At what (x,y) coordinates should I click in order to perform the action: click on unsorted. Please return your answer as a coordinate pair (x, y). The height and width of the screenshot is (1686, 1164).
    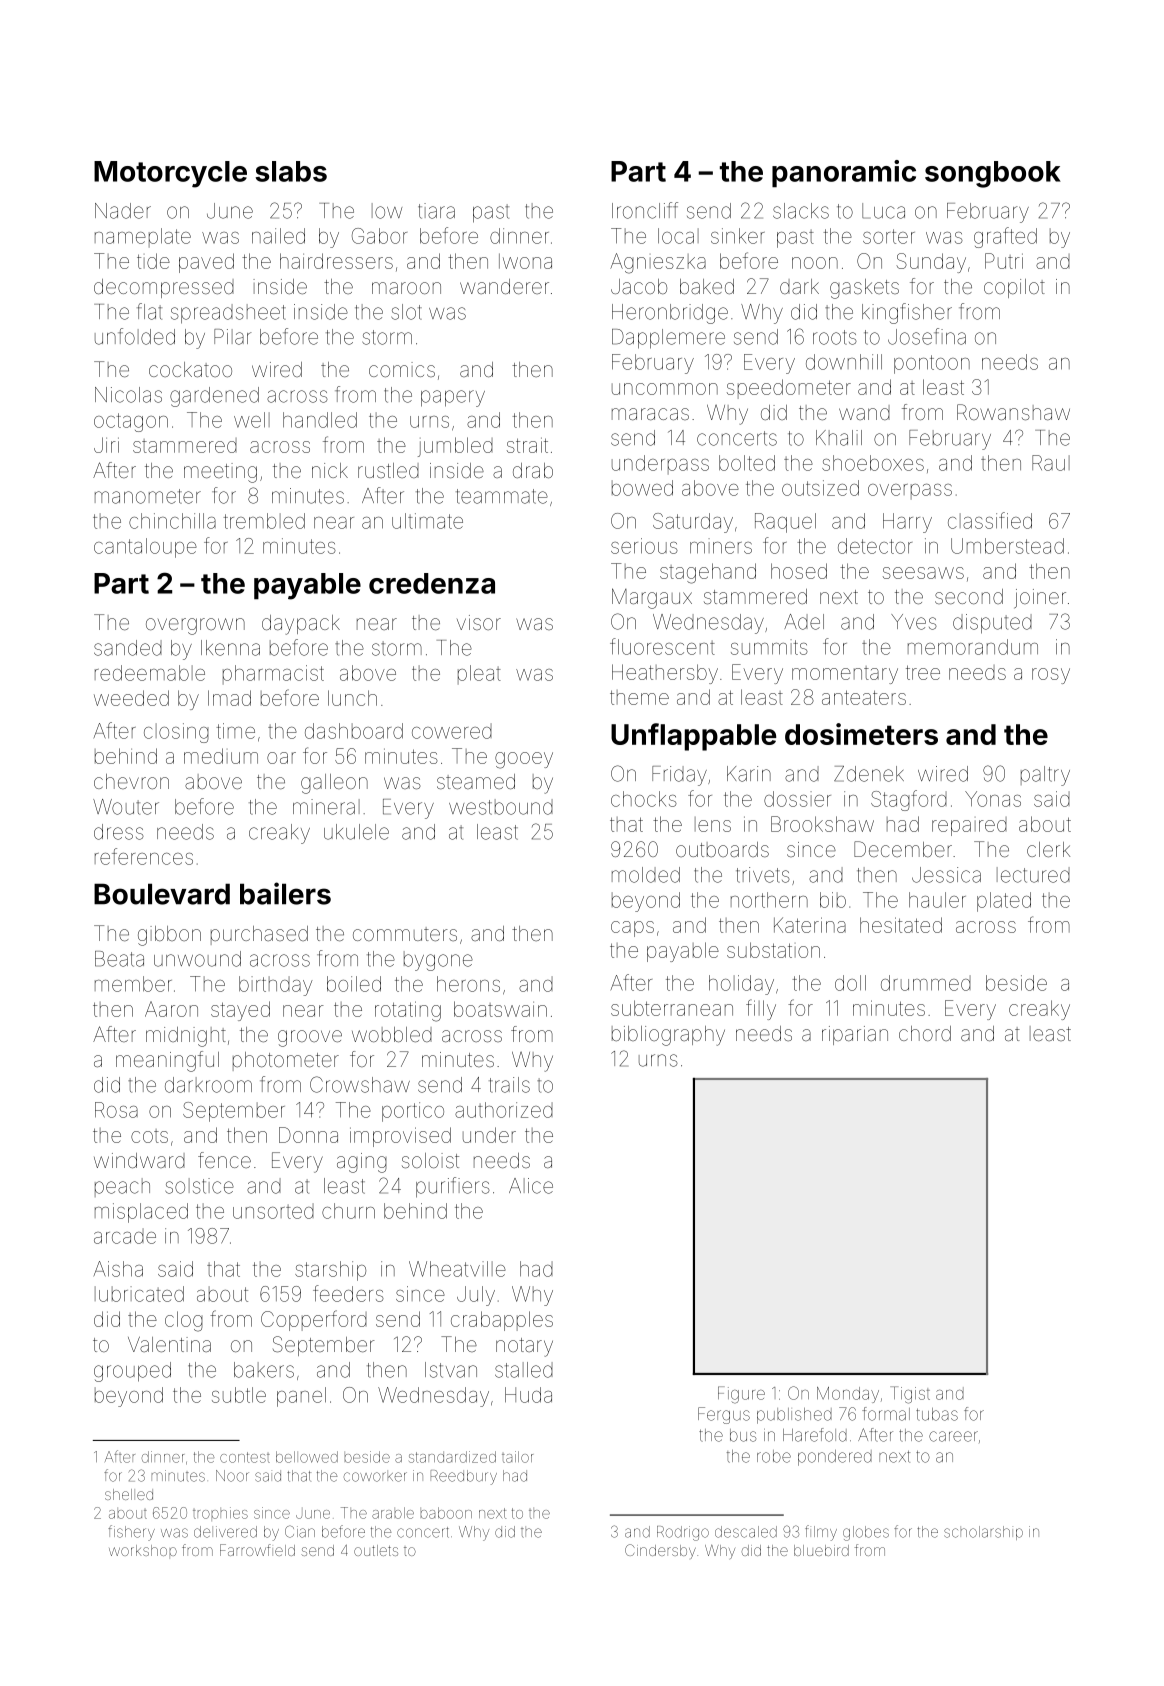
    Looking at the image, I should click on (273, 1211).
